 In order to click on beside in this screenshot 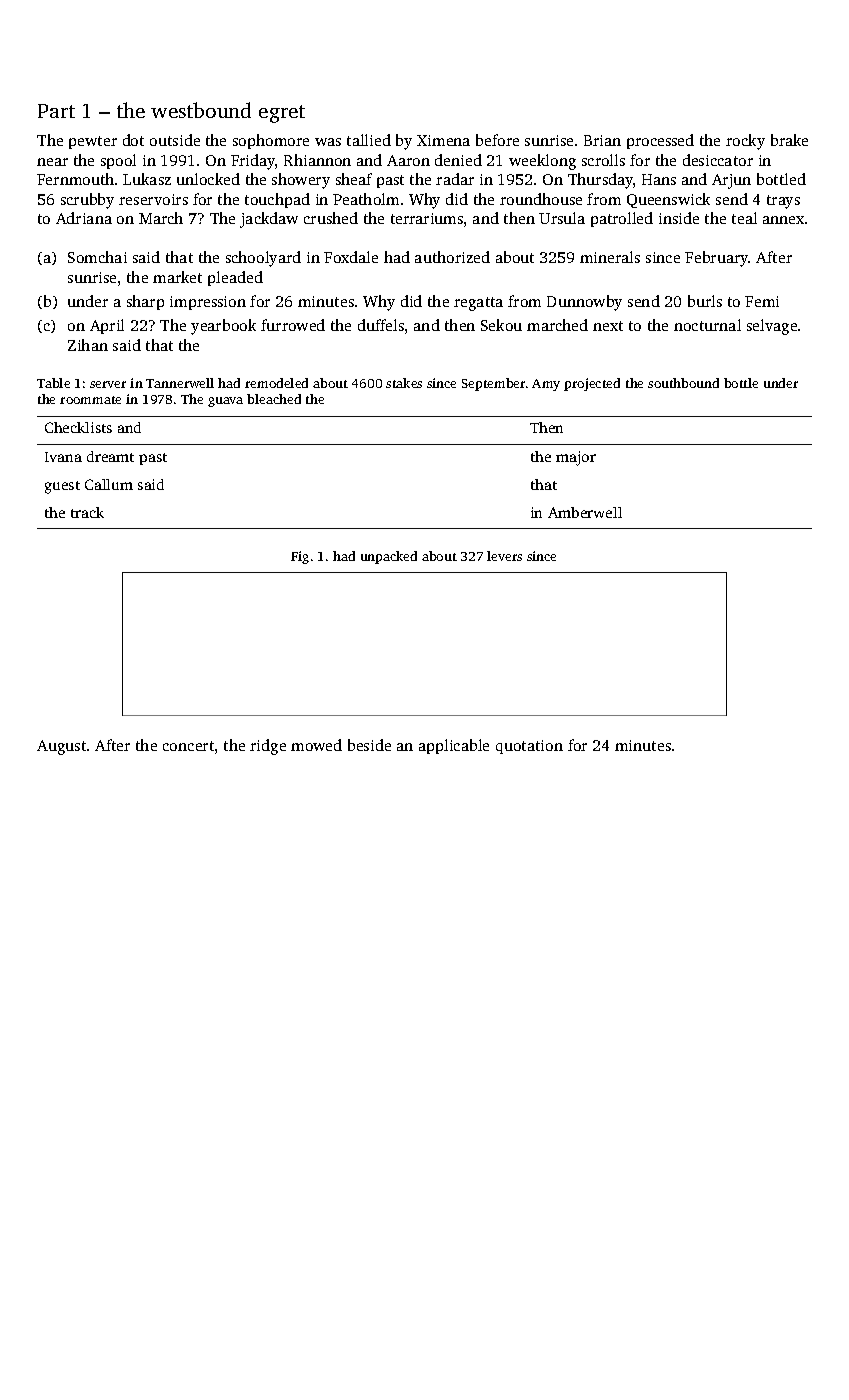, I will do `click(369, 745)`.
